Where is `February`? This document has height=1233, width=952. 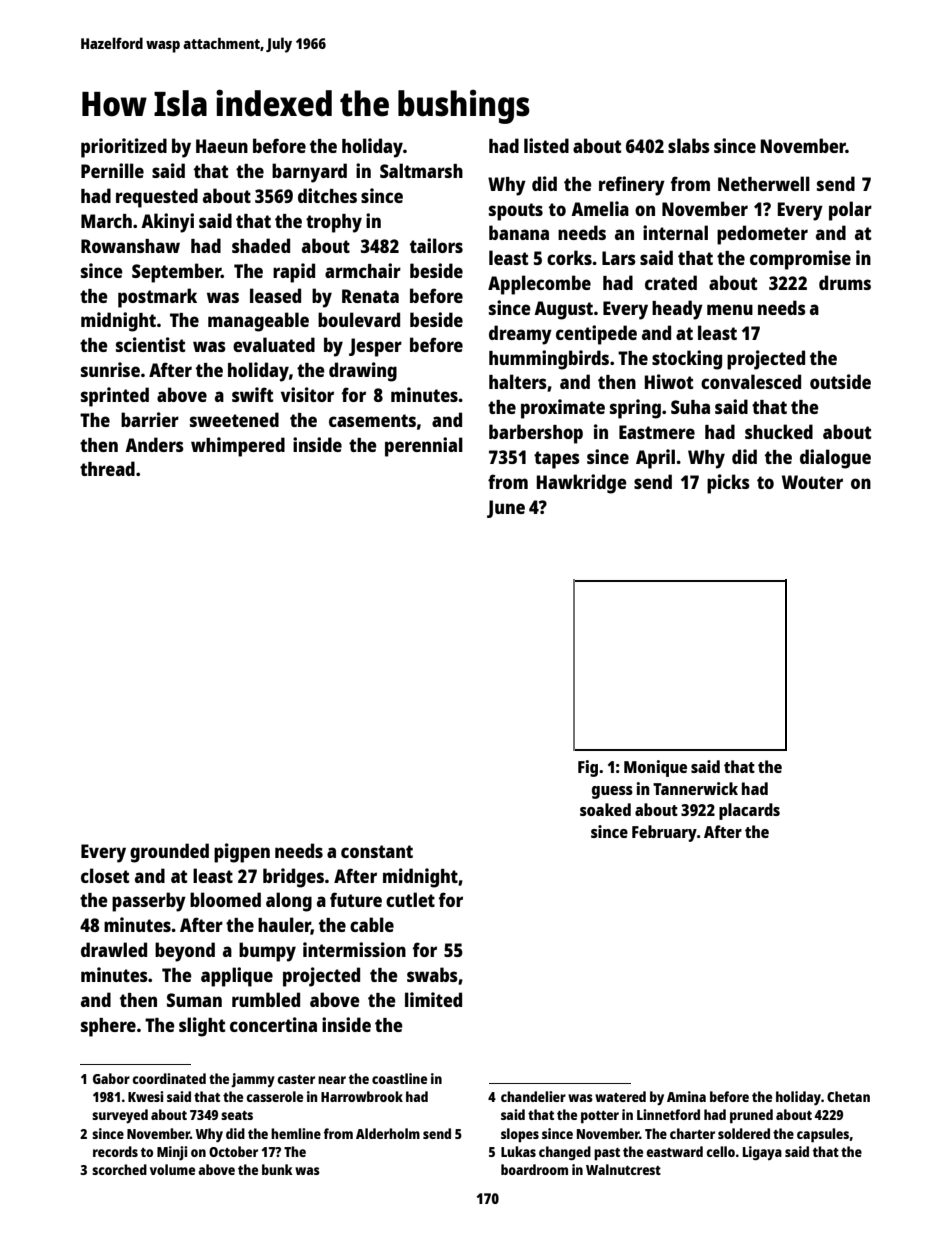
February is located at coordinates (664, 833).
